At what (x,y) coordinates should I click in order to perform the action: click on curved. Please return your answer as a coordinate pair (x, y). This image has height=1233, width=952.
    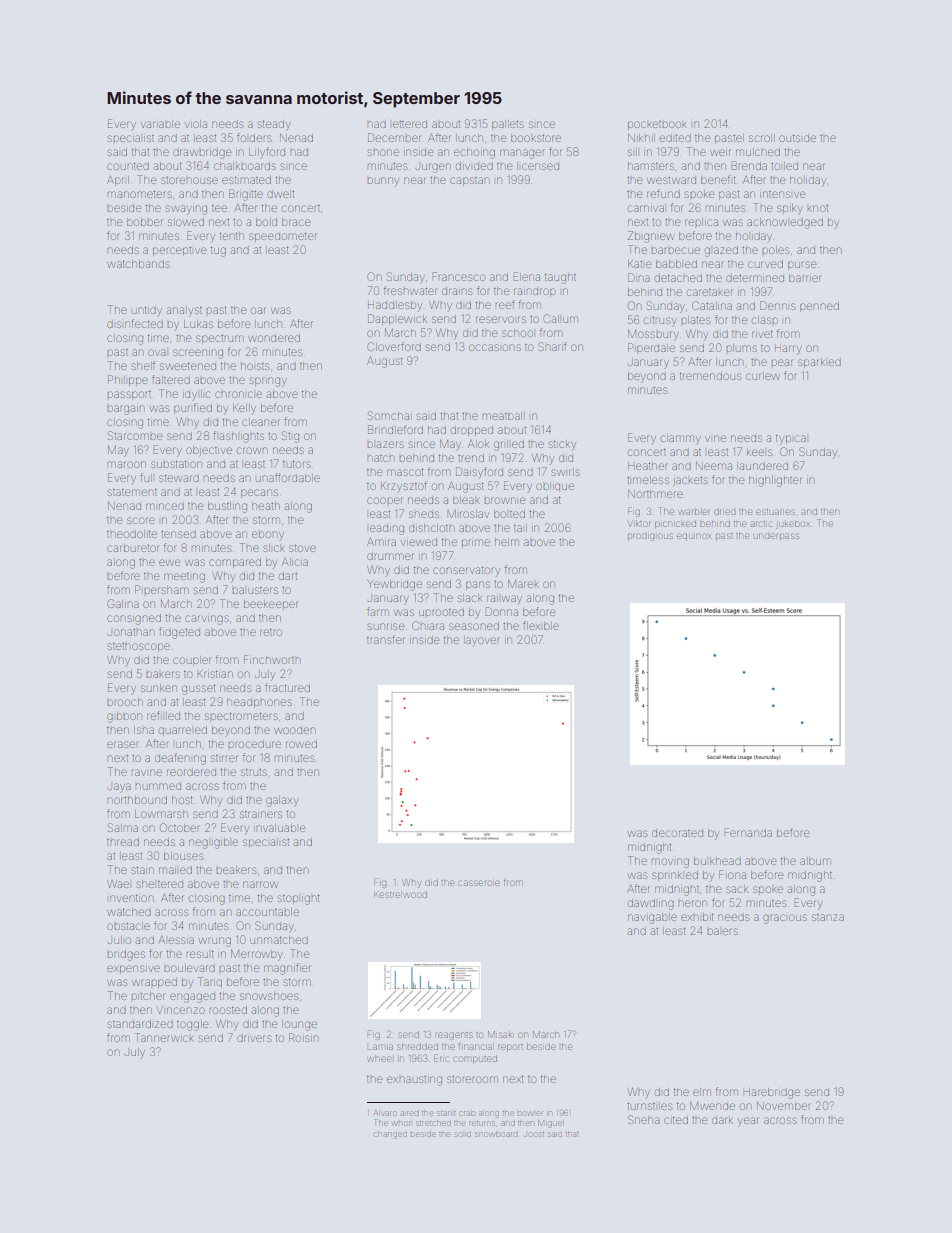
    Looking at the image, I should click on (765, 264).
